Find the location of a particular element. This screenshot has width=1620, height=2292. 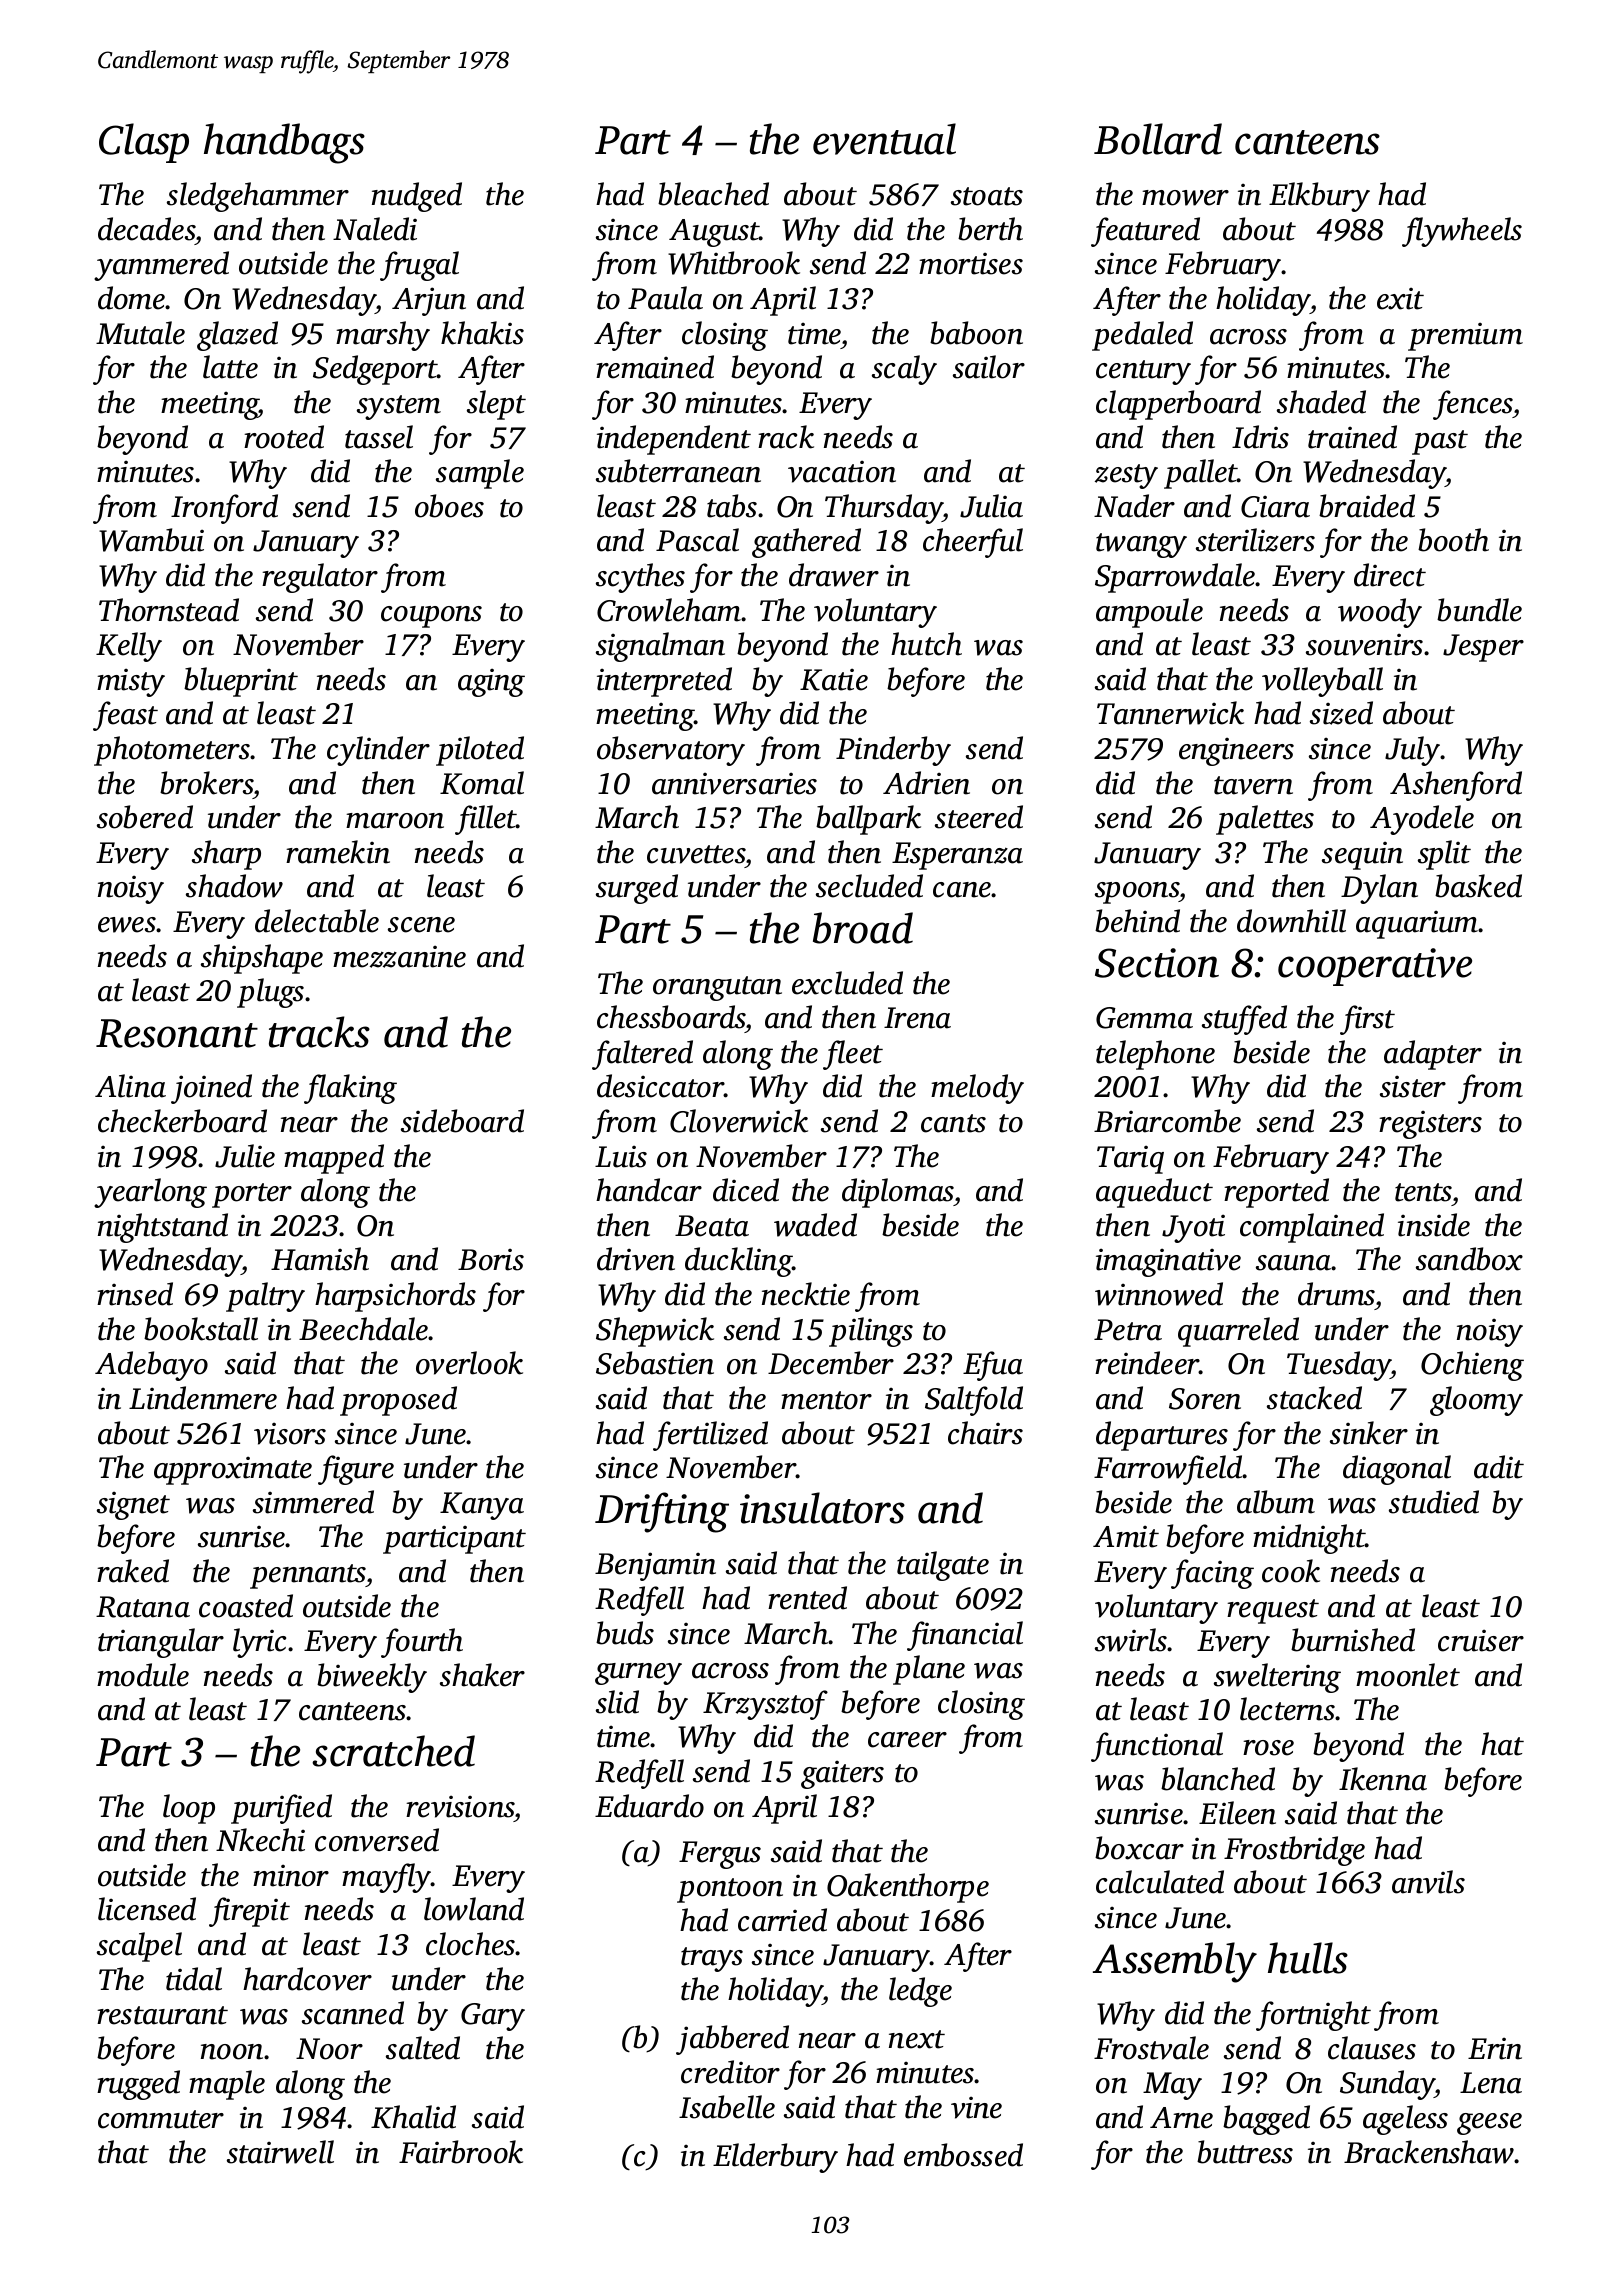

Clasp is located at coordinates (144, 143).
